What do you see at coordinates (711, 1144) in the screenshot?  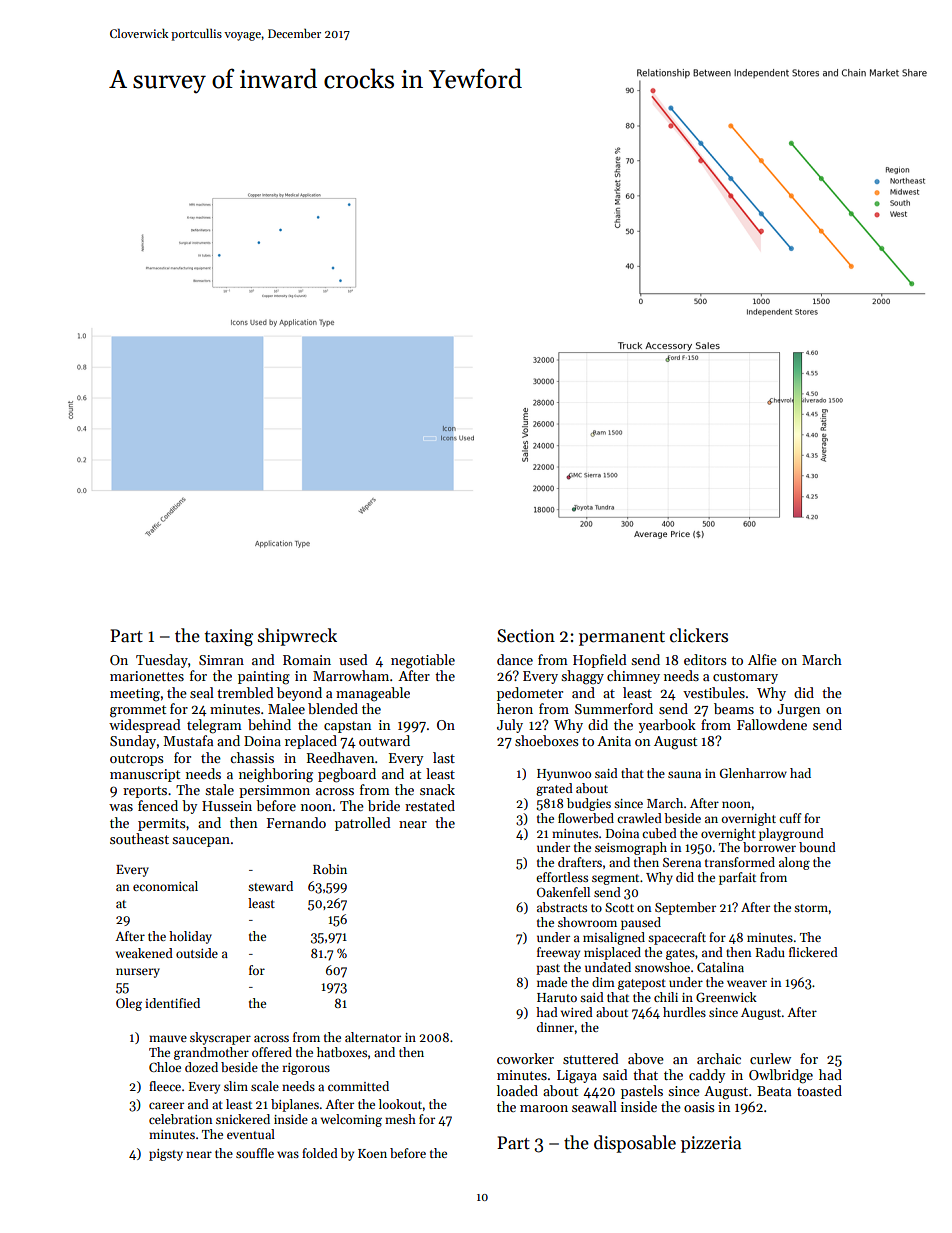 I see `pizzeria` at bounding box center [711, 1144].
